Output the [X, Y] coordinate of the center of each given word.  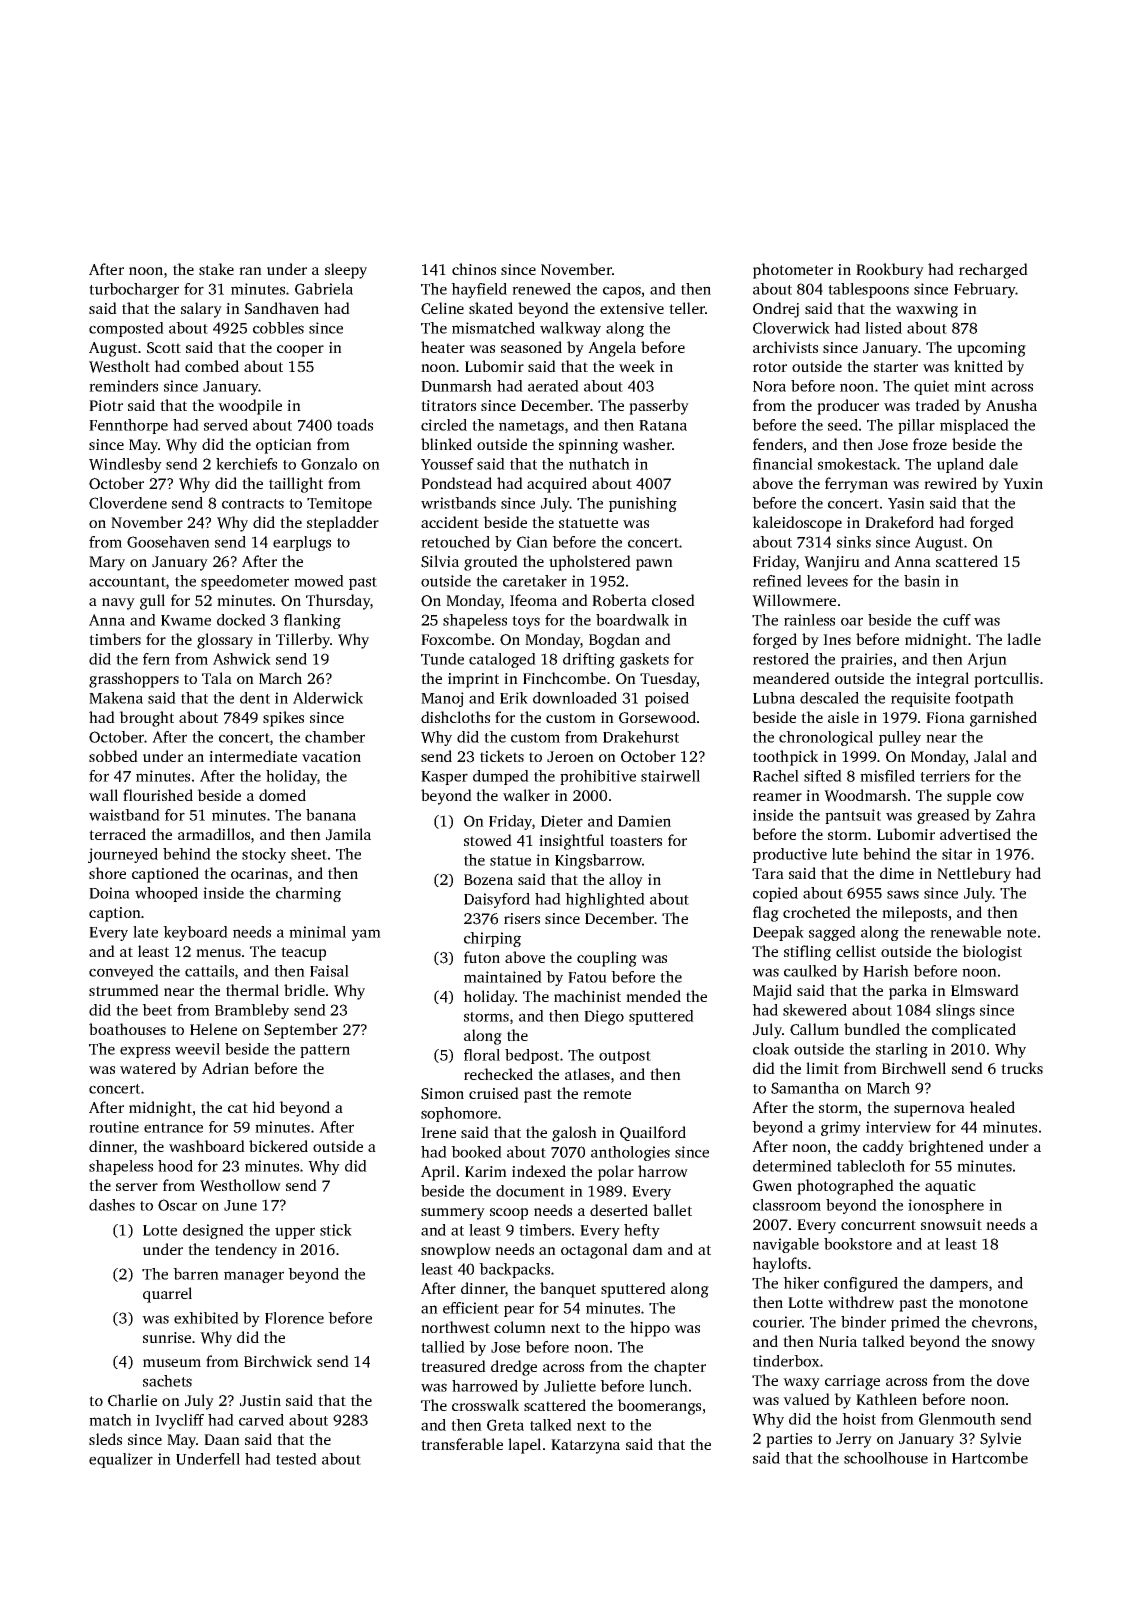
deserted [619, 1210]
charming [308, 894]
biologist [992, 953]
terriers [945, 776]
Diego [604, 1017]
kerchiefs [246, 464]
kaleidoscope [797, 524]
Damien [644, 821]
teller [687, 308]
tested [296, 1459]
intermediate [253, 756]
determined [792, 1166]
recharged [993, 271]
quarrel [167, 1295]
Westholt [119, 366]
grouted [491, 563]
